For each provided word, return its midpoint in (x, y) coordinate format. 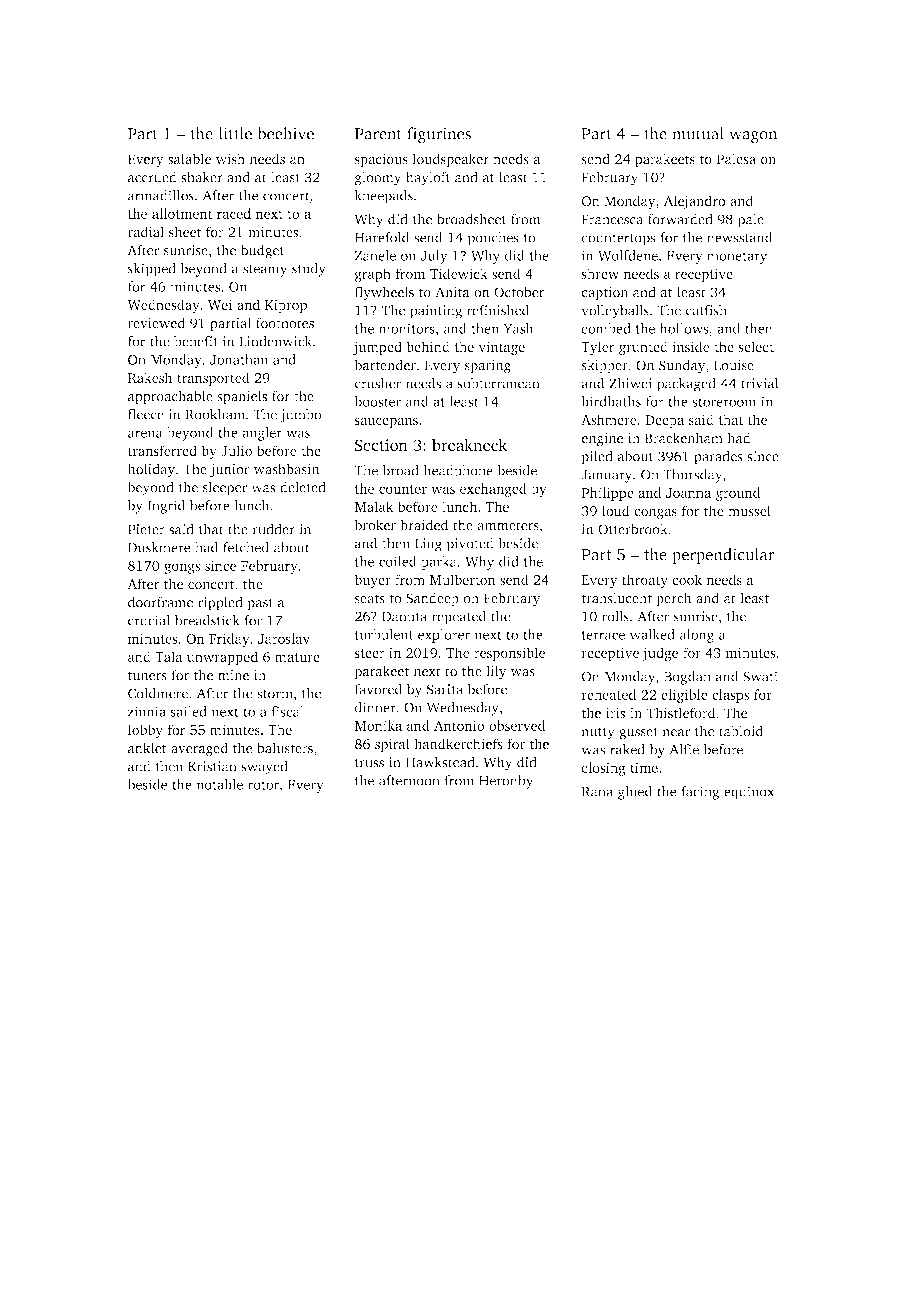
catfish (706, 310)
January (606, 476)
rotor (263, 785)
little (235, 133)
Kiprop (286, 306)
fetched (246, 547)
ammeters (508, 526)
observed (517, 725)
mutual (698, 133)
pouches (493, 239)
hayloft (428, 178)
